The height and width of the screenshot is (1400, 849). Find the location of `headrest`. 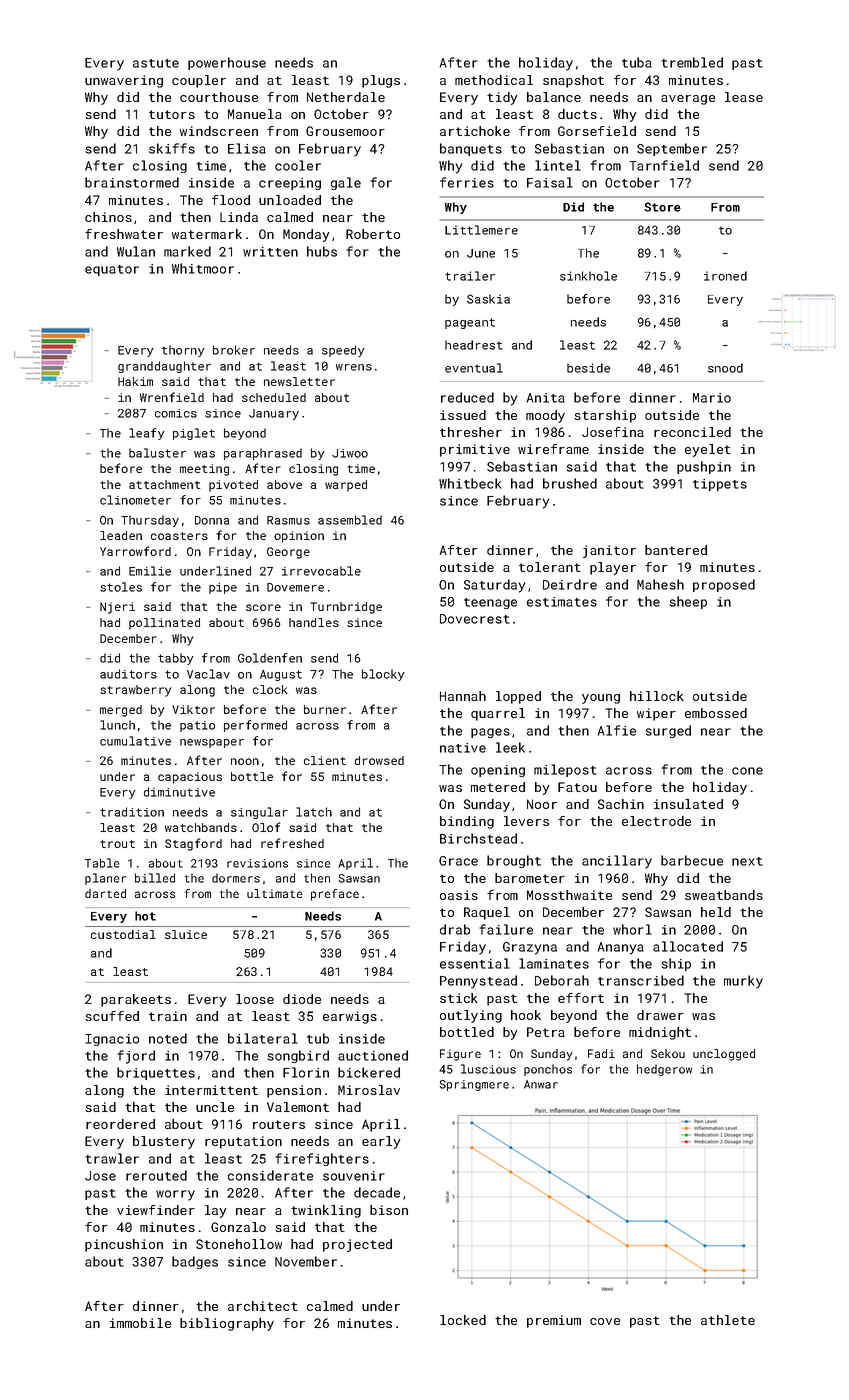

headrest is located at coordinates (474, 345).
